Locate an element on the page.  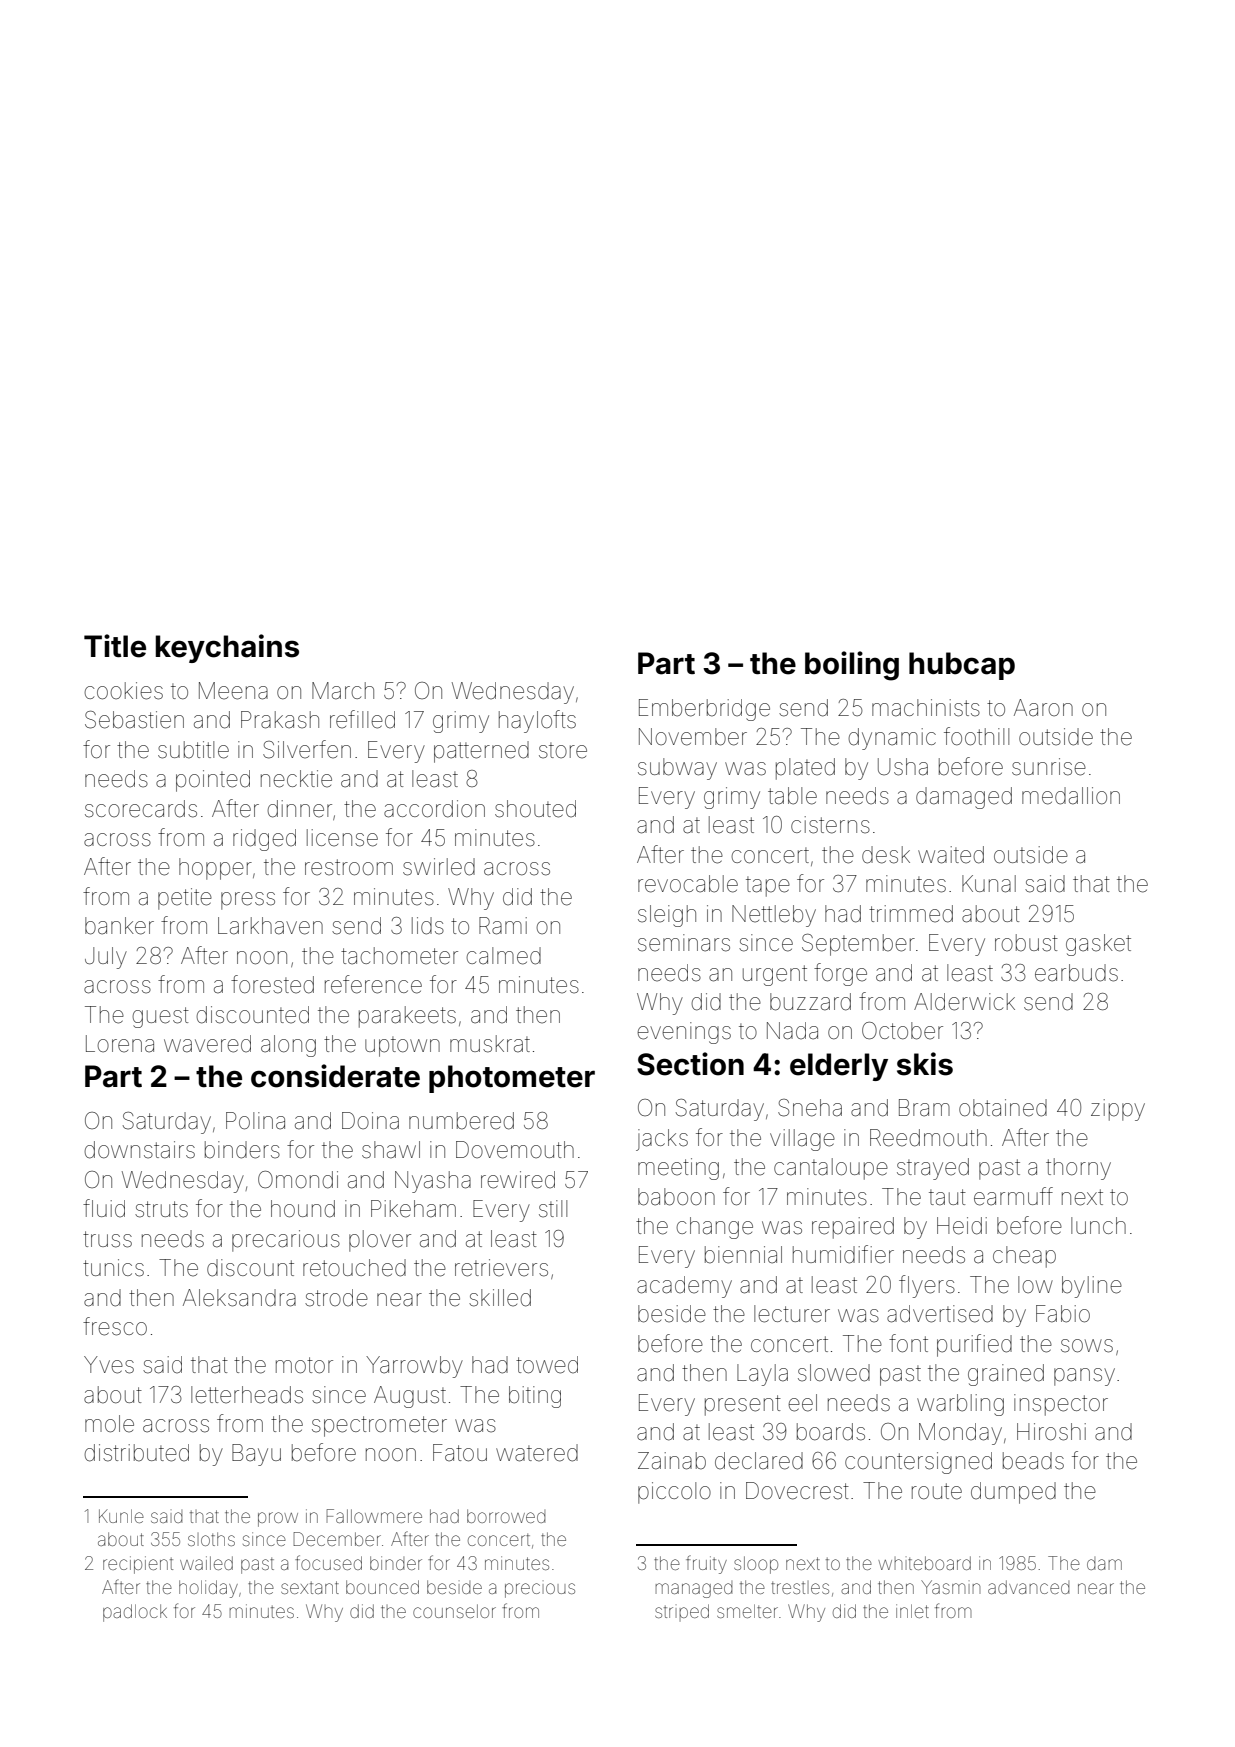
inlet is located at coordinates (912, 1611).
